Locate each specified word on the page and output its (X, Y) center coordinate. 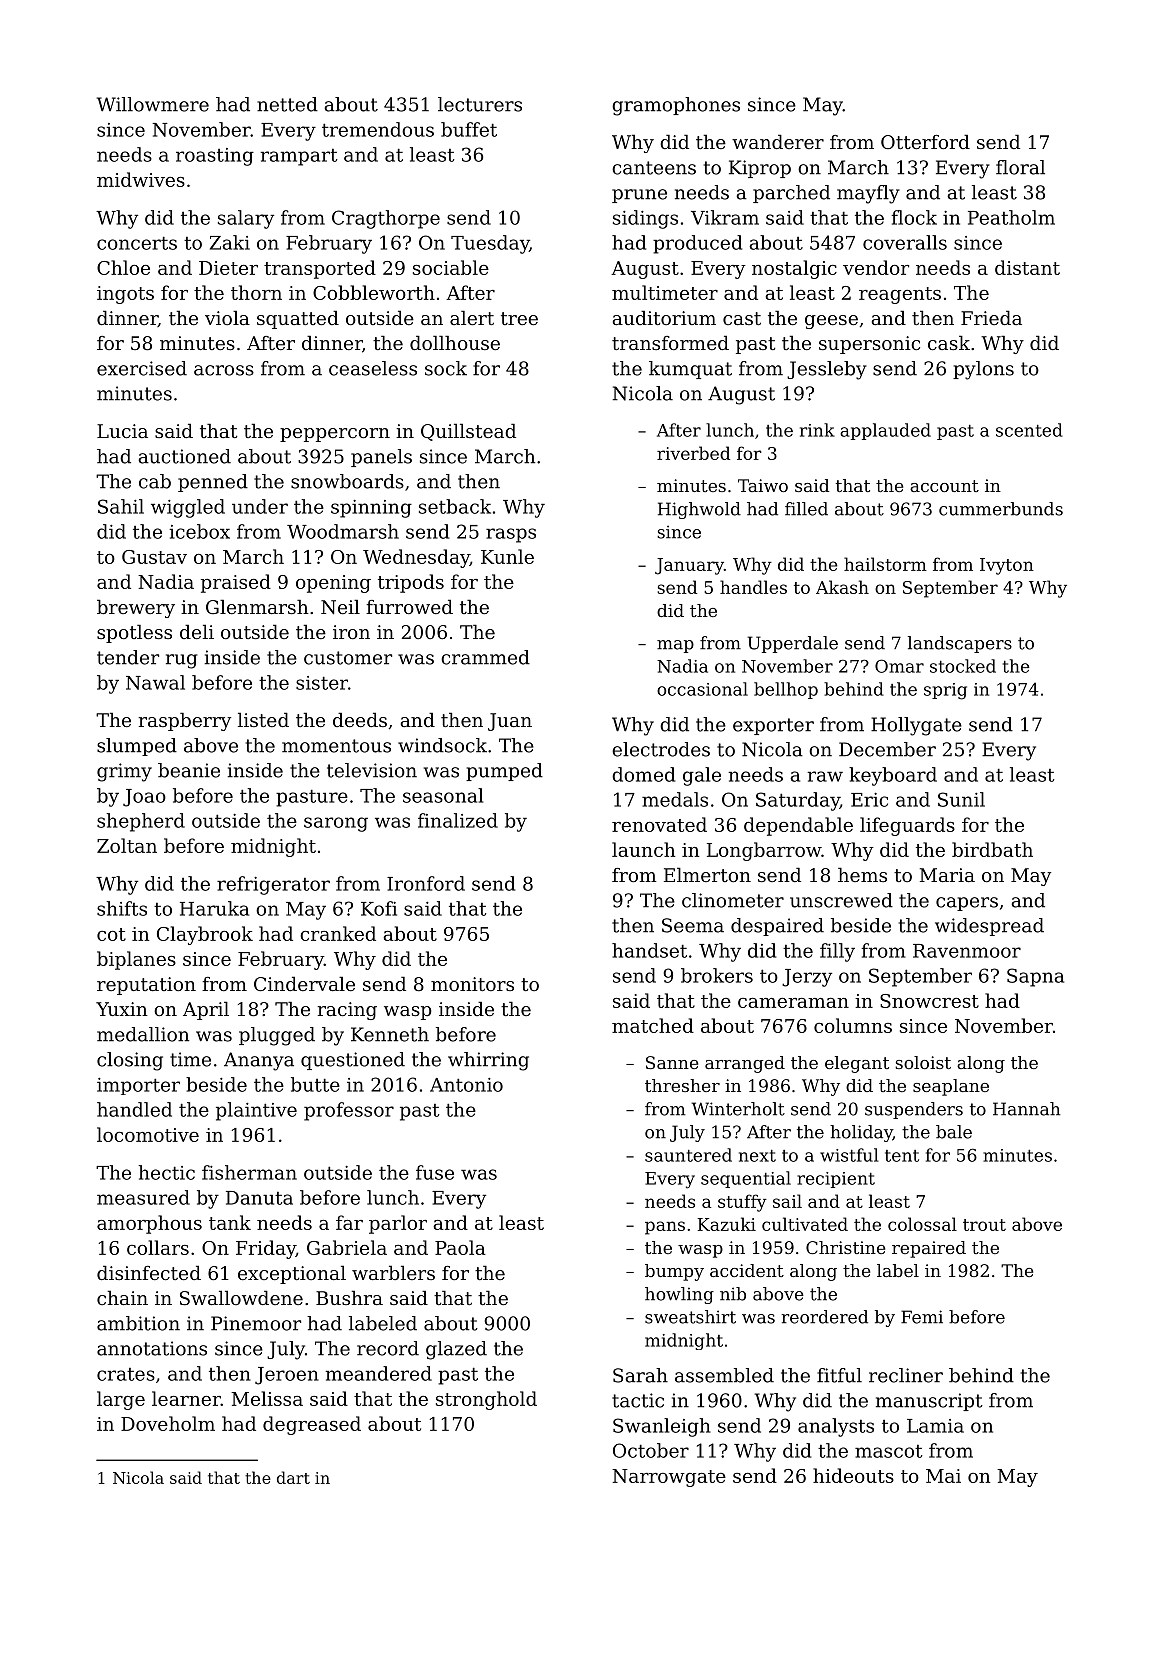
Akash (842, 587)
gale (702, 776)
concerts (137, 243)
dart (293, 1477)
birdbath (992, 849)
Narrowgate (669, 1478)
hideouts (853, 1475)
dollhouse (455, 342)
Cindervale (304, 983)
